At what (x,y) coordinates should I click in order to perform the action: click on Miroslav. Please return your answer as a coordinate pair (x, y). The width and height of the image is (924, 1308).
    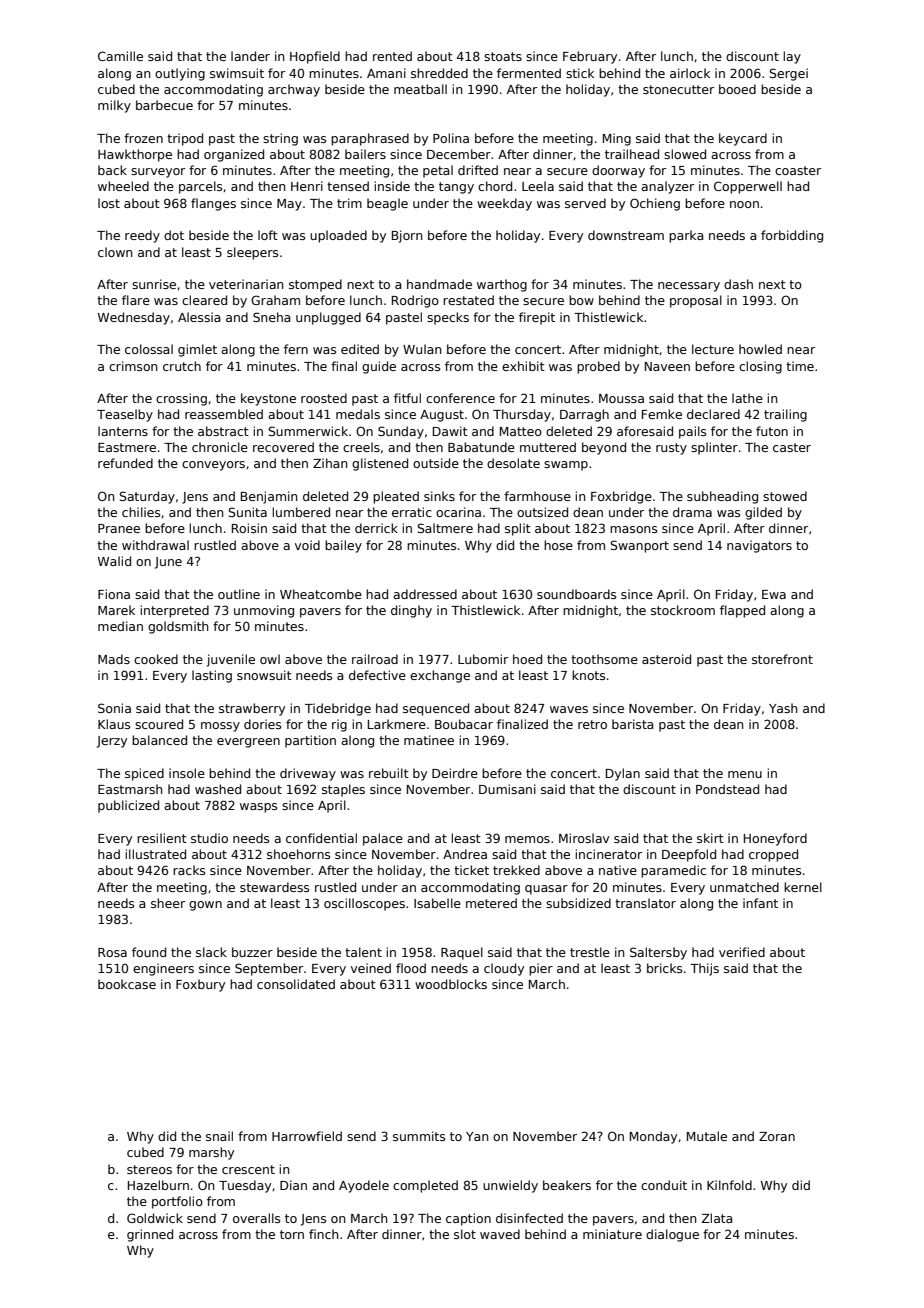
    Looking at the image, I should click on (584, 838).
